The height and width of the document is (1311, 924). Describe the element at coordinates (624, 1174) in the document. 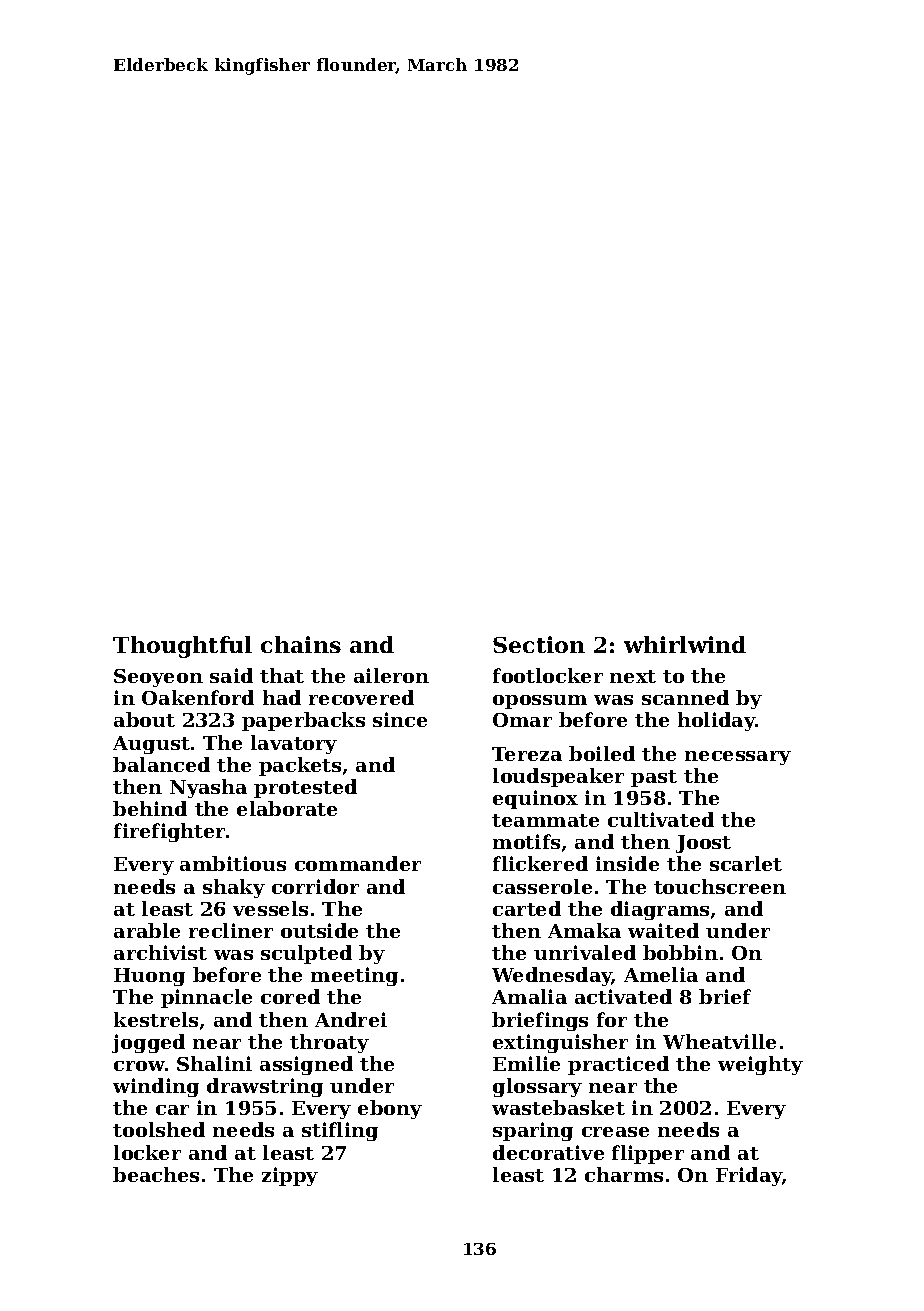

I see `charms` at that location.
